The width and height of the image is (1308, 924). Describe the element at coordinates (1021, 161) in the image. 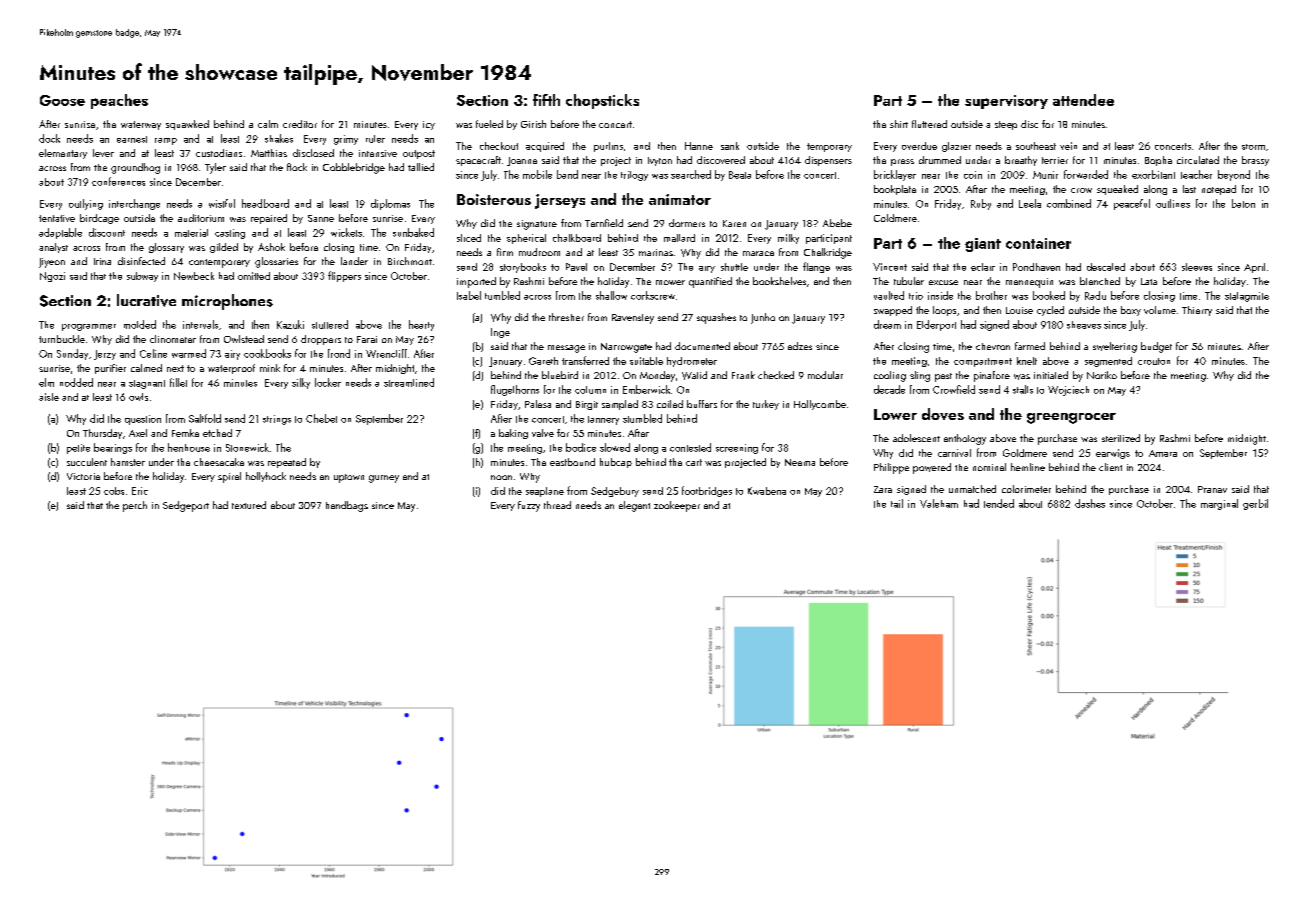

I see `breathy` at that location.
